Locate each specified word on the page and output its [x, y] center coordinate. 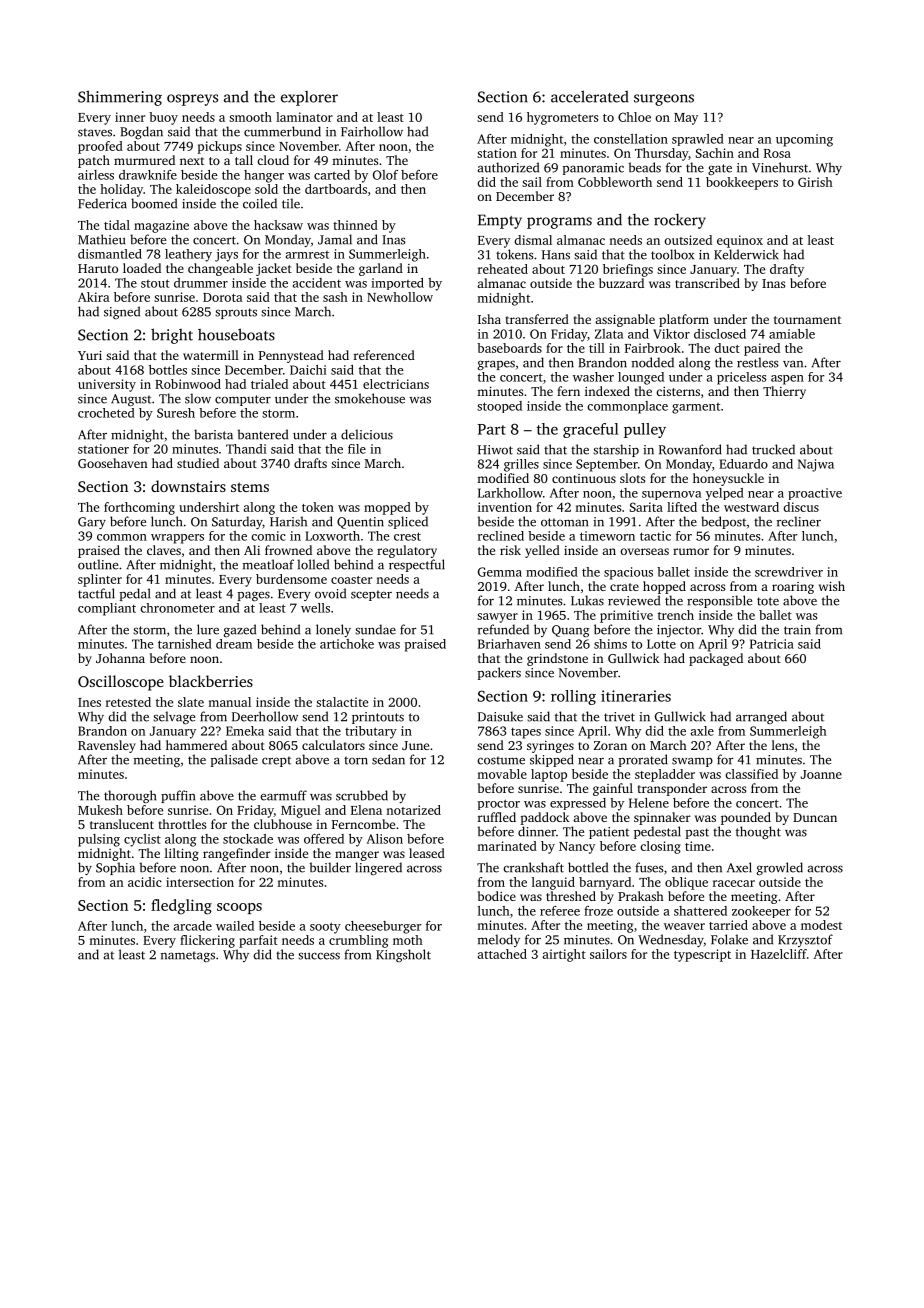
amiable [792, 334]
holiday [121, 190]
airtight [564, 955]
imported [397, 284]
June [415, 745]
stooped [499, 407]
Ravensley [107, 746]
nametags [188, 956]
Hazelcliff [779, 954]
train [797, 630]
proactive [815, 494]
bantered [262, 434]
